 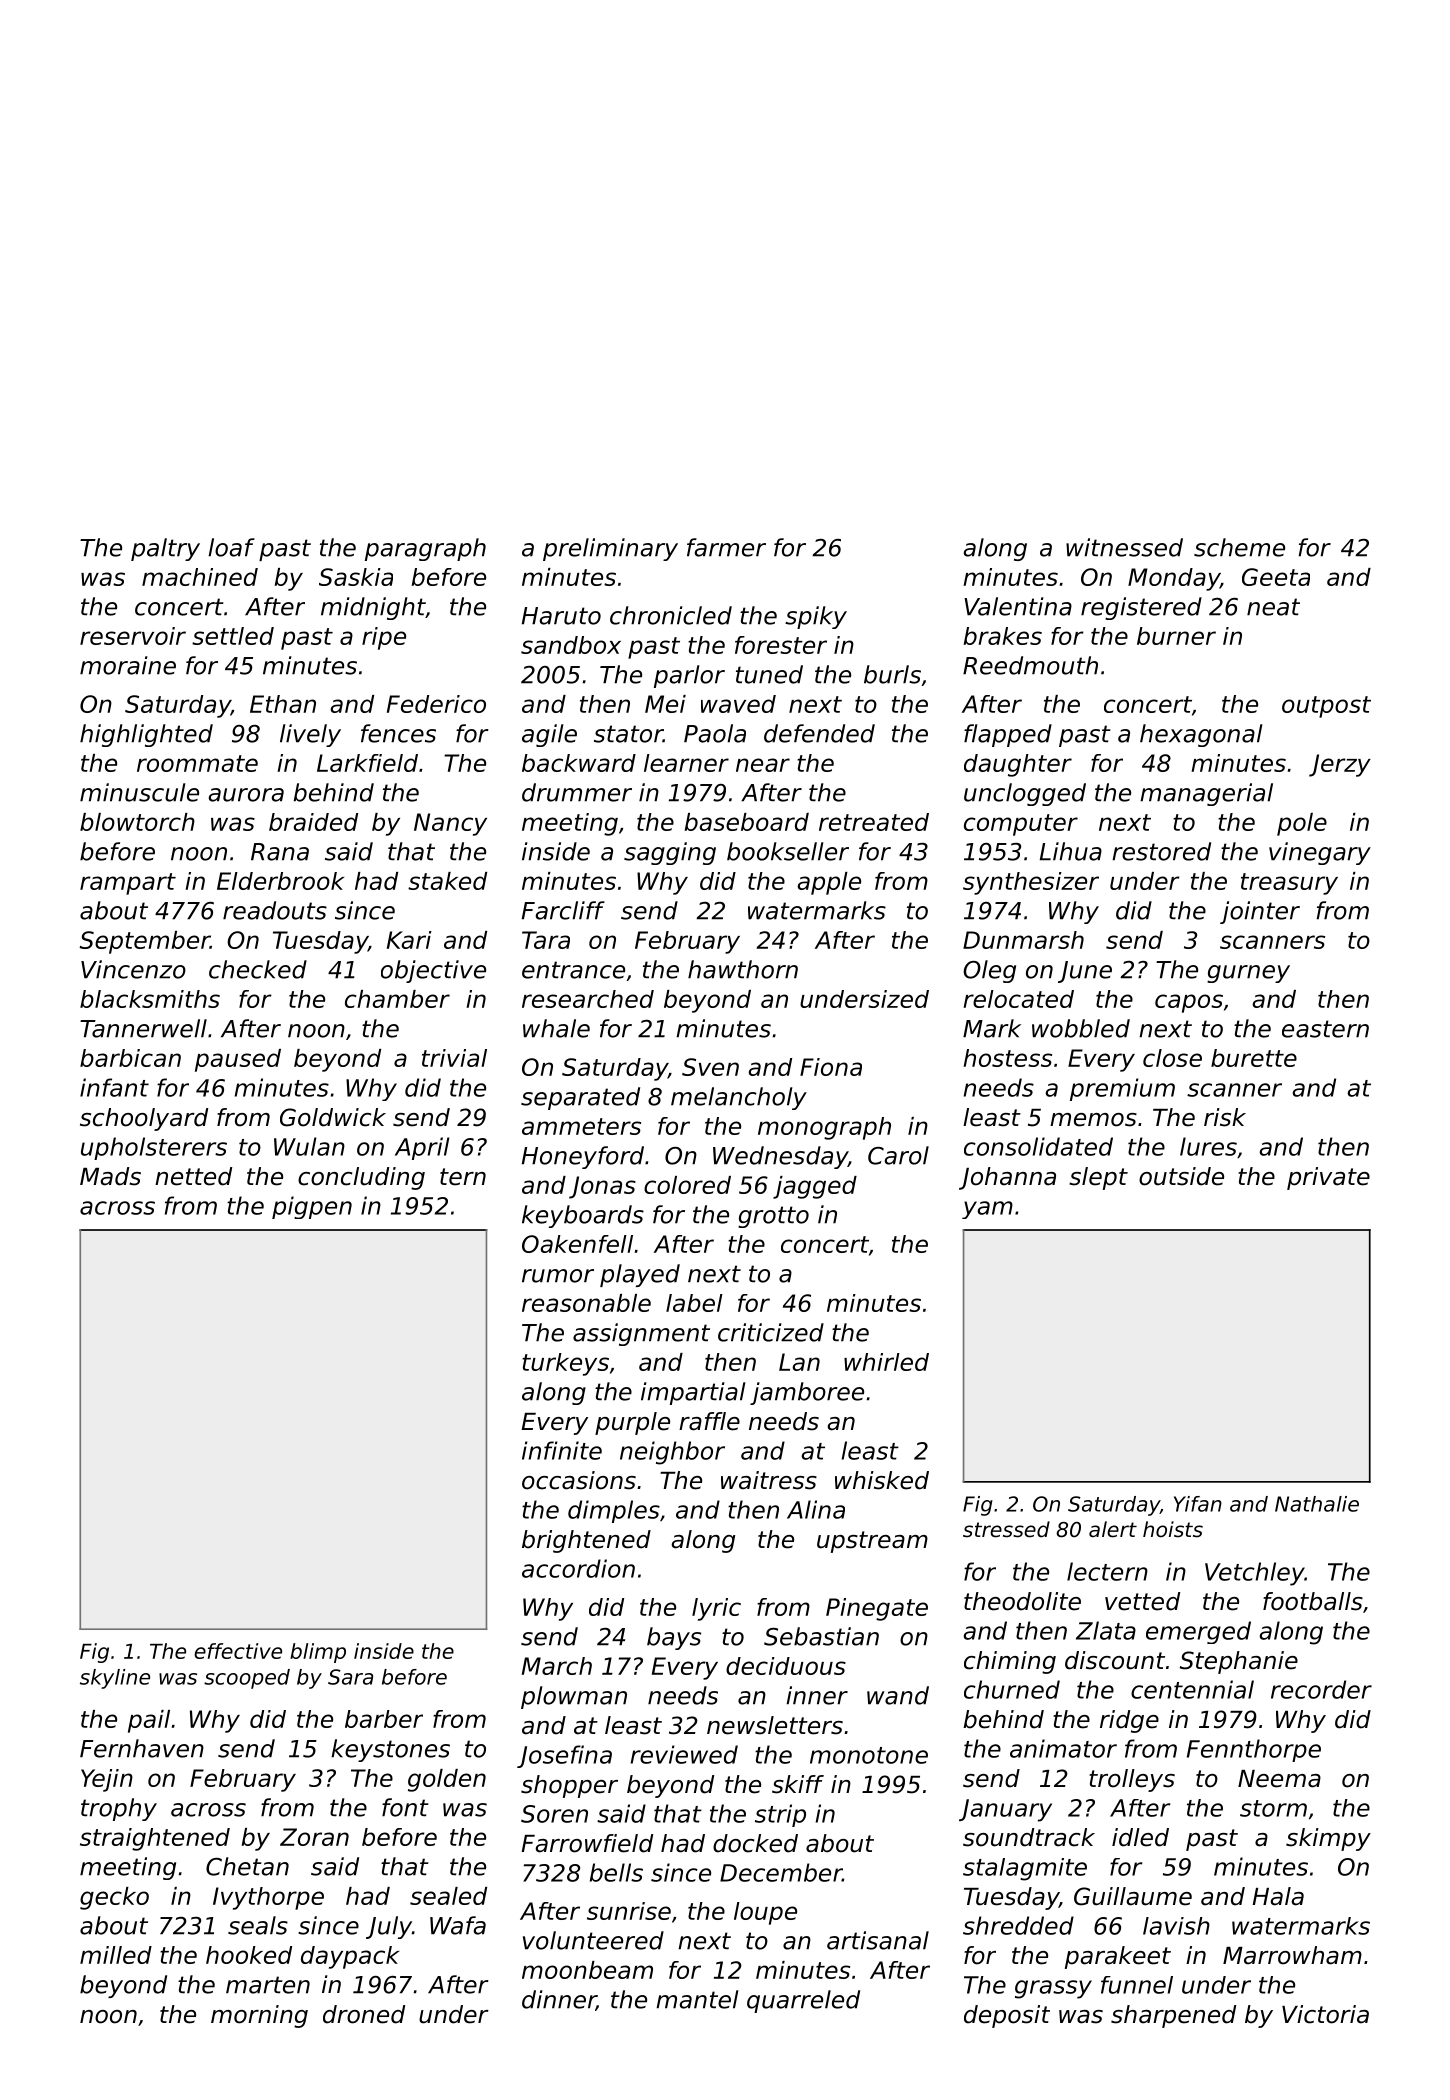 I want to click on gecko, so click(x=114, y=1898).
